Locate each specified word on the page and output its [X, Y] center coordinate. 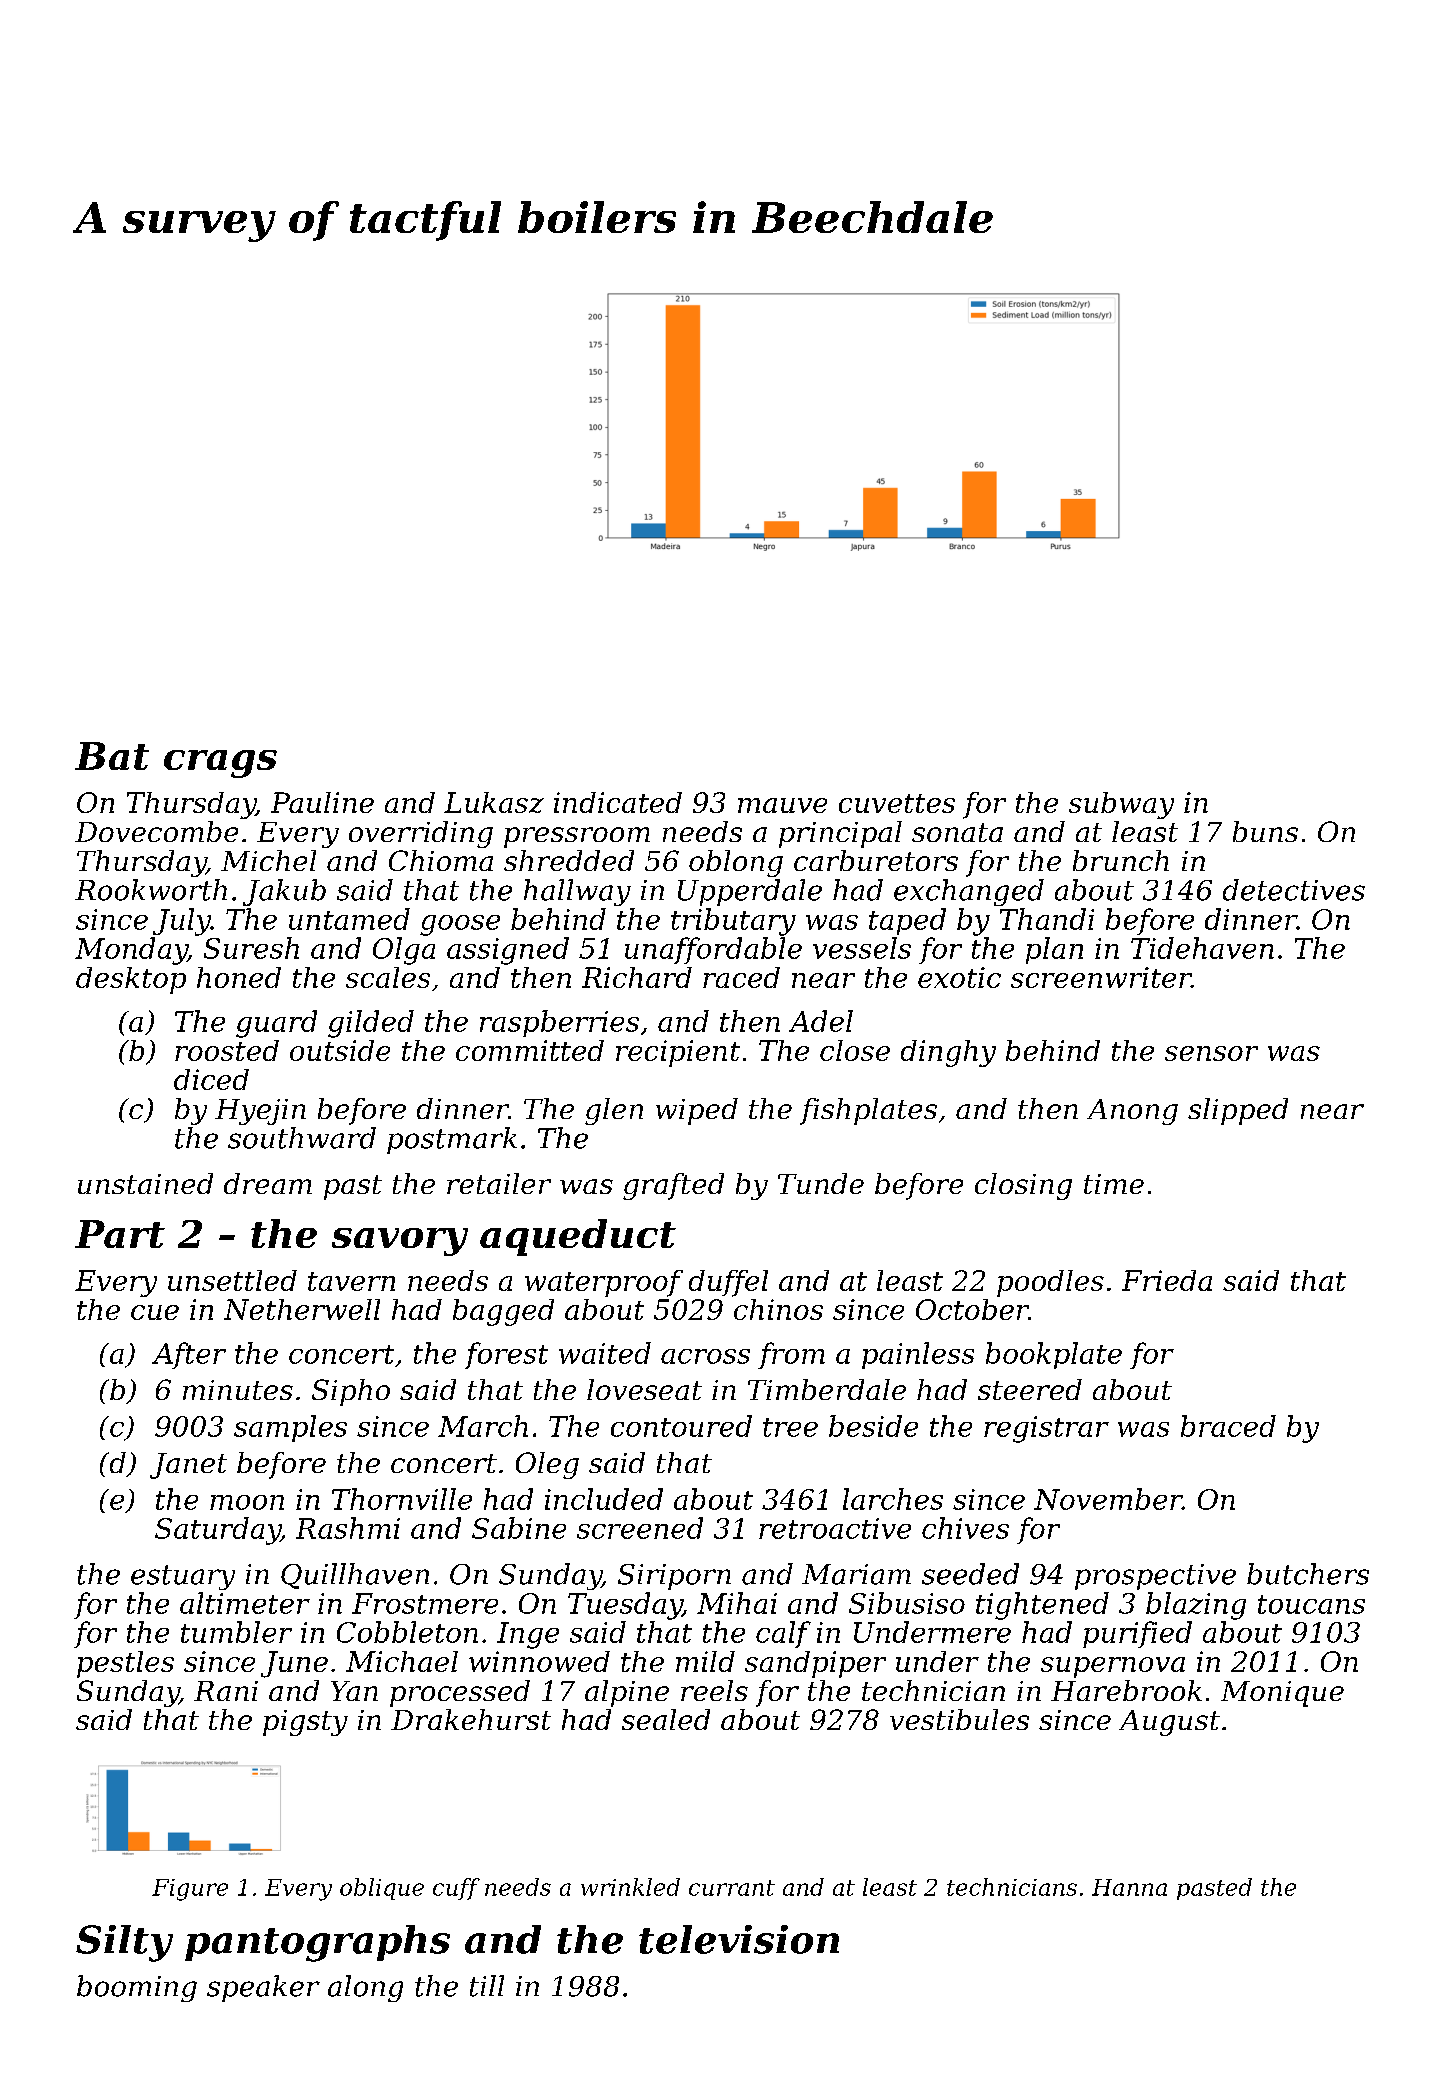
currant [732, 1888]
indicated [618, 802]
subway [1121, 805]
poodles [1050, 1283]
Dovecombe [156, 831]
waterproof [604, 1283]
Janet [188, 1466]
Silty [124, 1943]
